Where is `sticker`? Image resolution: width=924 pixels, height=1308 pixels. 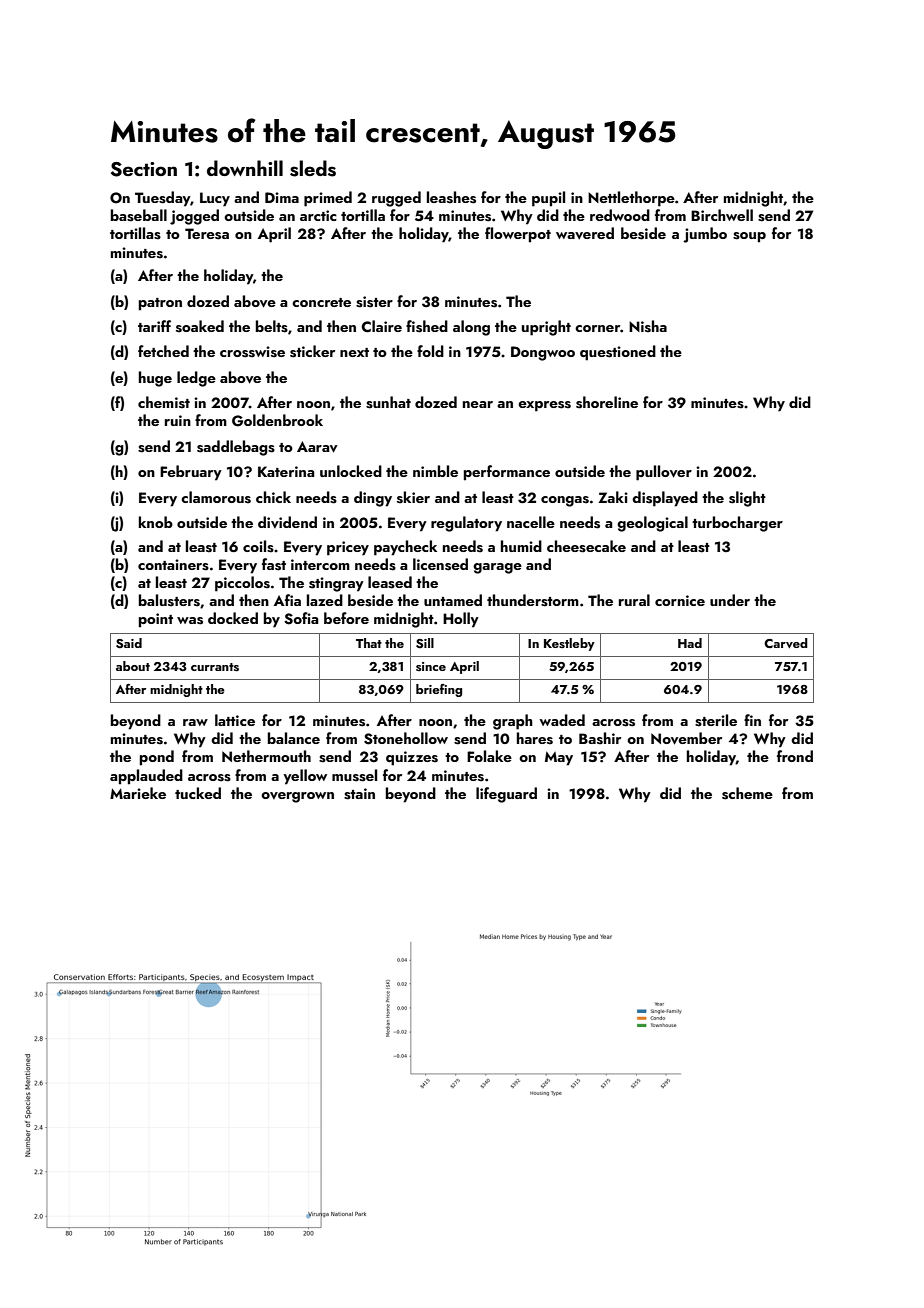 sticker is located at coordinates (312, 351).
